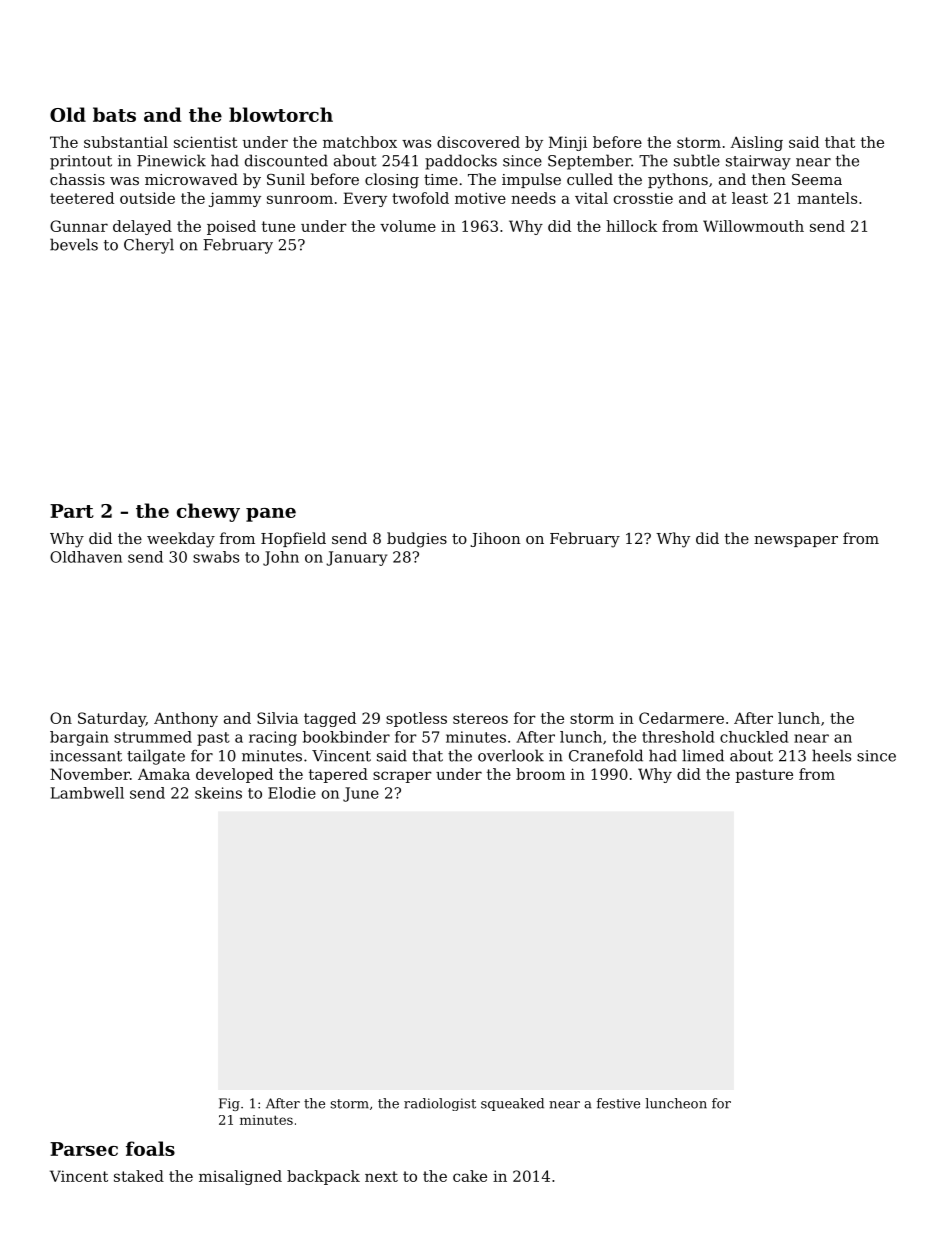 This screenshot has width=952, height=1233. Describe the element at coordinates (618, 1103) in the screenshot. I see `festive` at that location.
